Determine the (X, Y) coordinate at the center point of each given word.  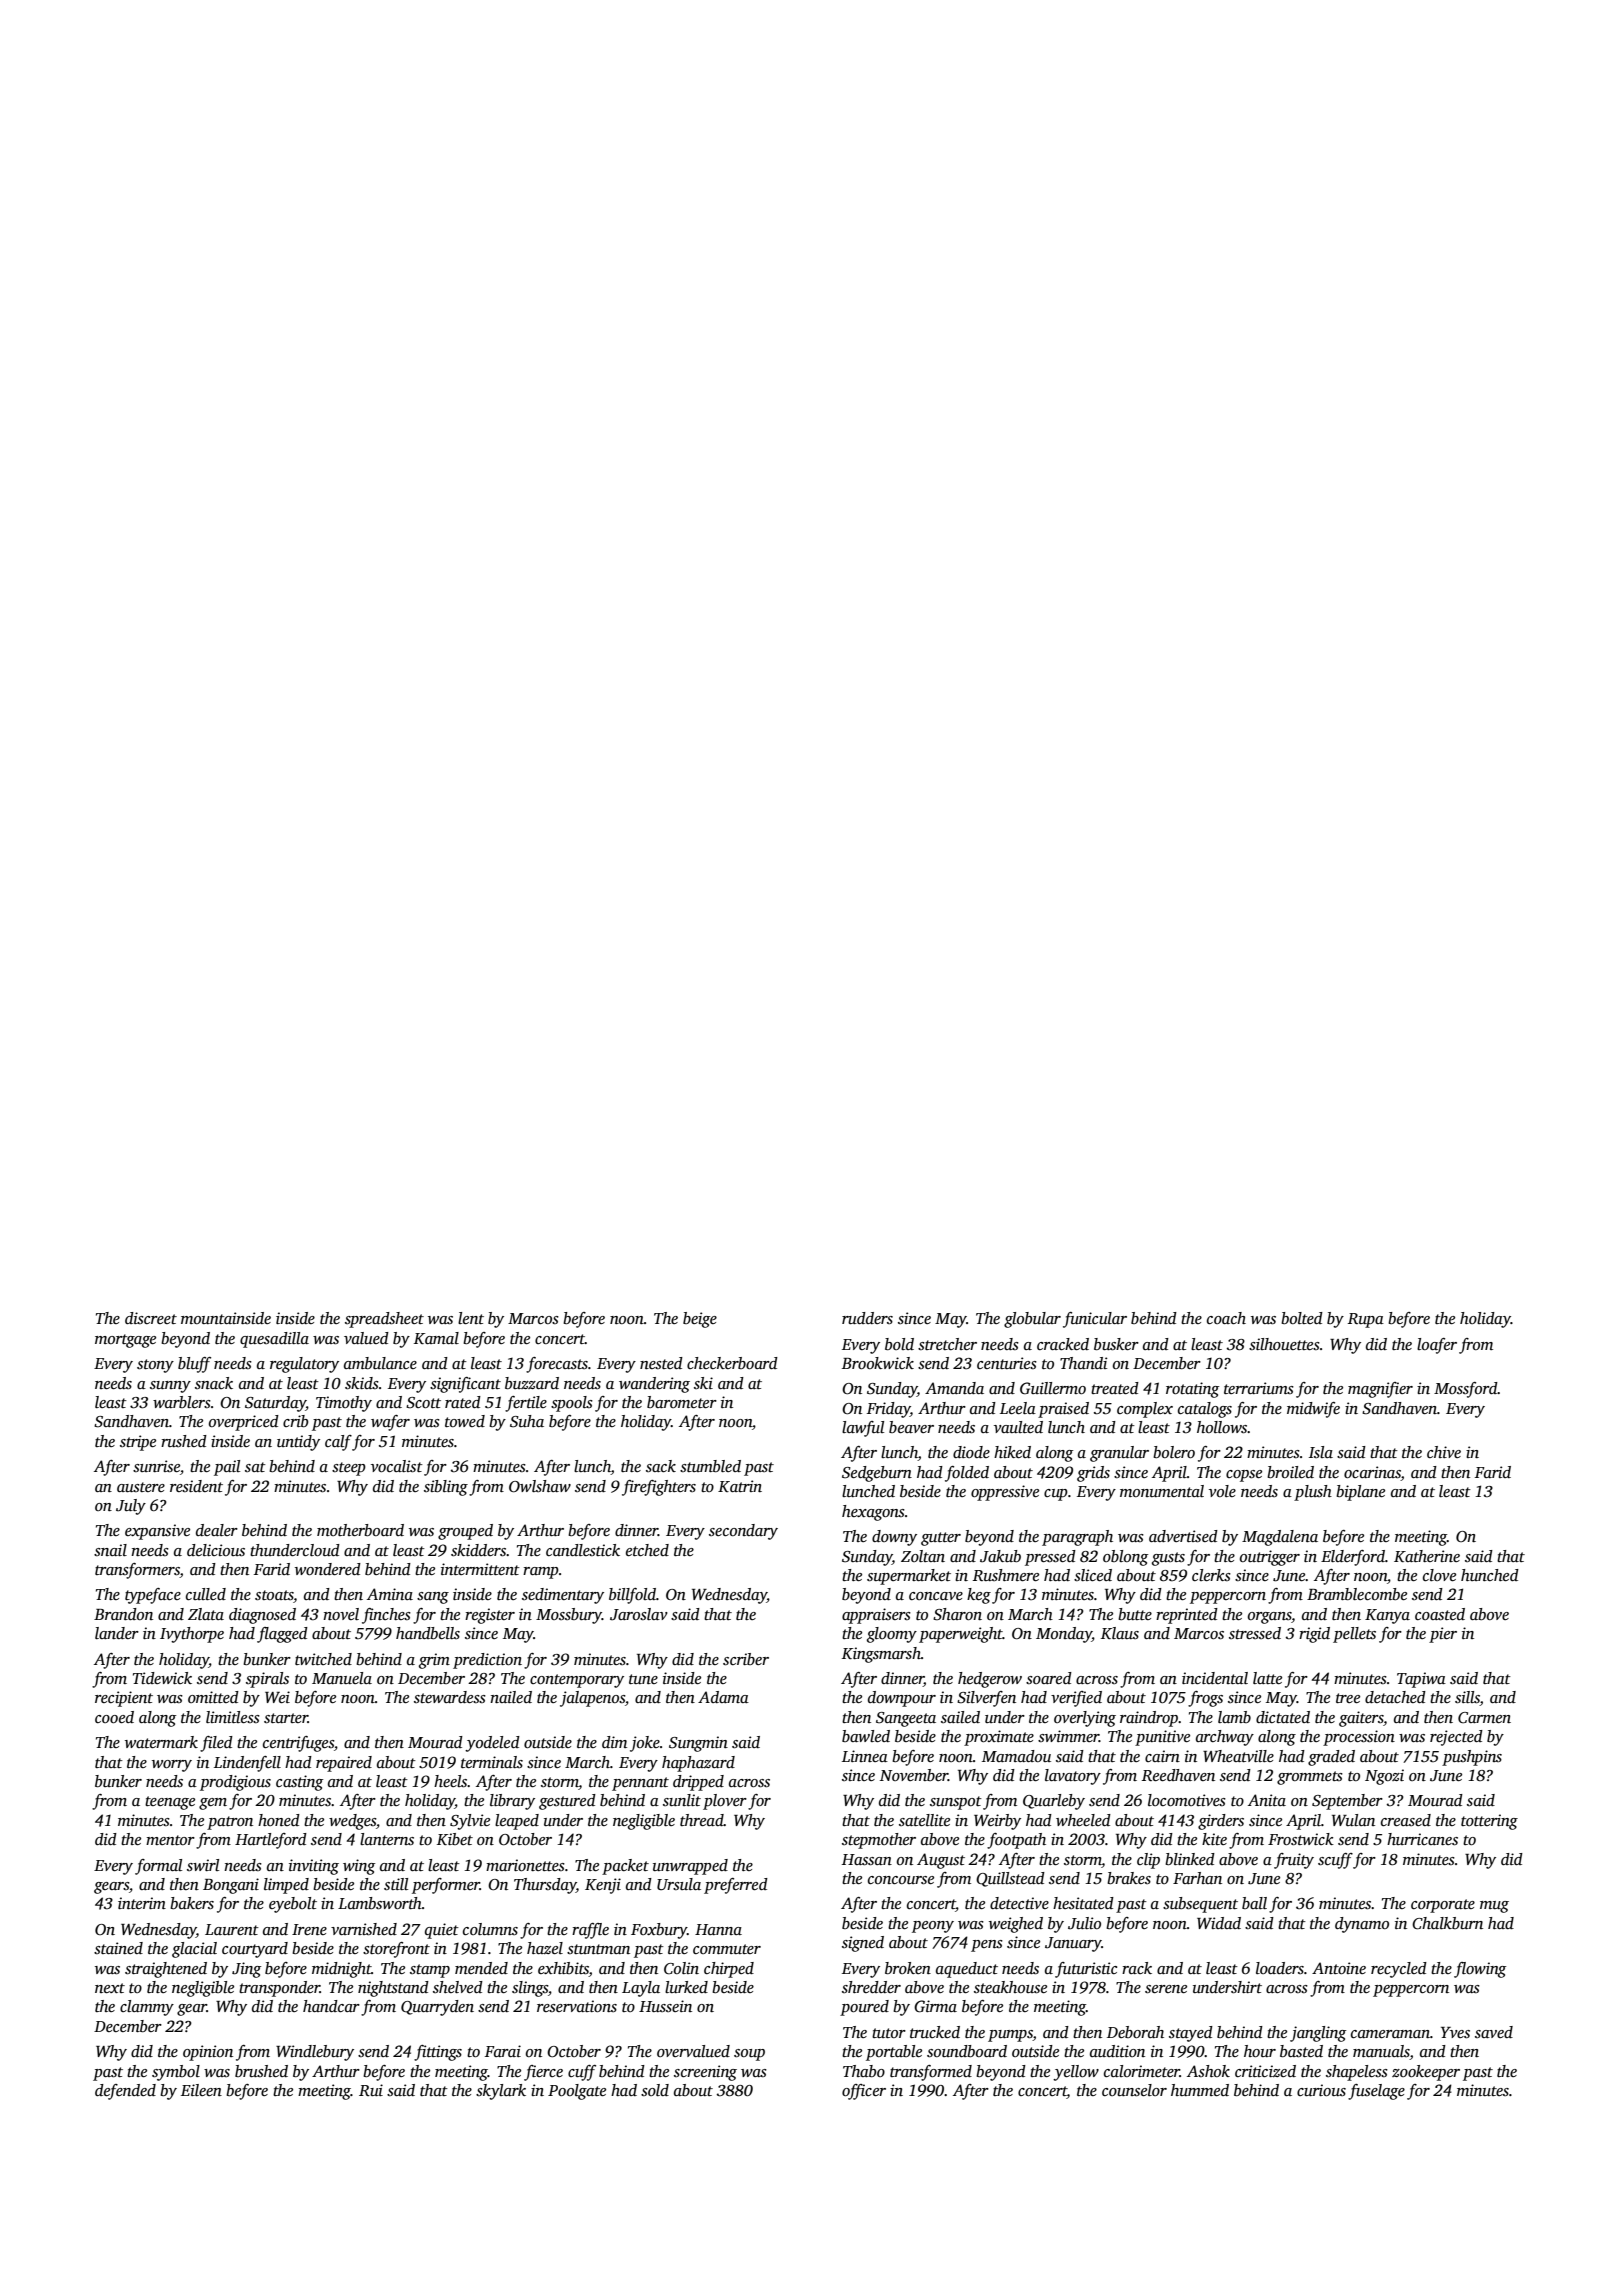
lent (471, 1318)
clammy (147, 2008)
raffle (590, 1931)
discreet (151, 1318)
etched (647, 1550)
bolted (1302, 1318)
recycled (1399, 1970)
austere (141, 1487)
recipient (124, 1699)
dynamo (1362, 1925)
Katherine (1427, 1556)
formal (158, 1867)
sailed (960, 1717)
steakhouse (1010, 1987)
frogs (1205, 1699)
